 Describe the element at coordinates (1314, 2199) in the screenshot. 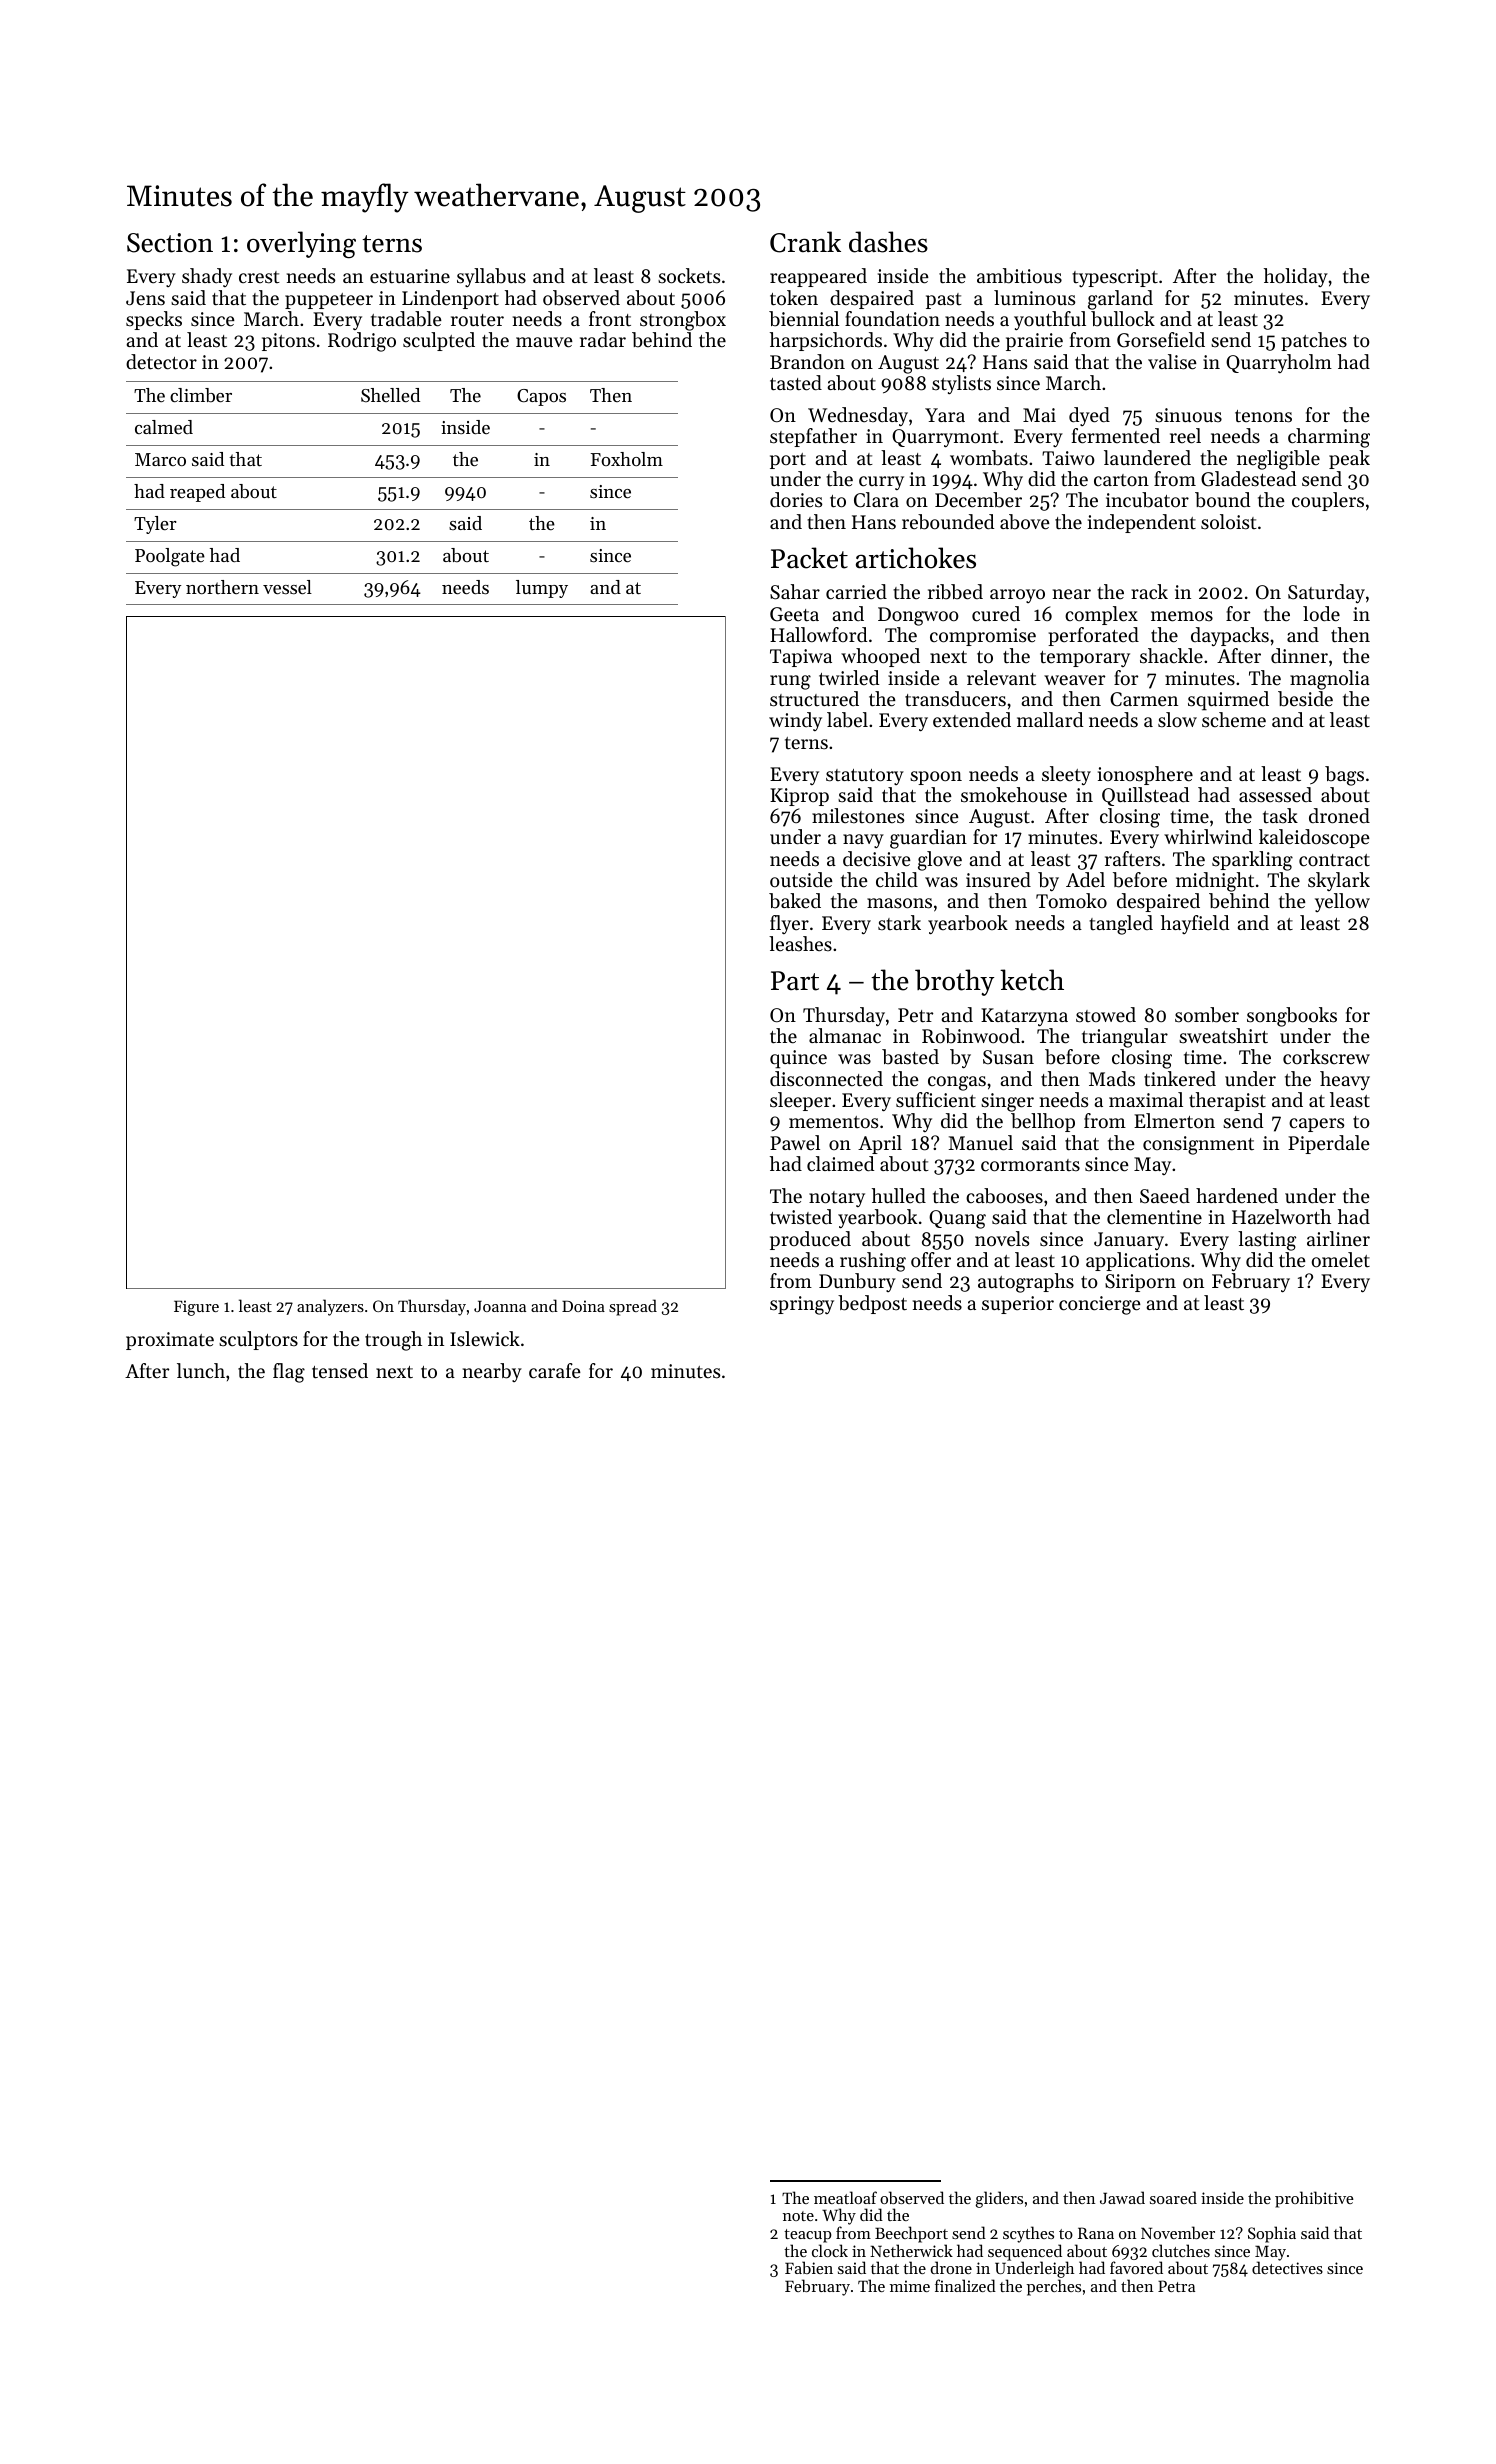

I see `prohibitive` at that location.
